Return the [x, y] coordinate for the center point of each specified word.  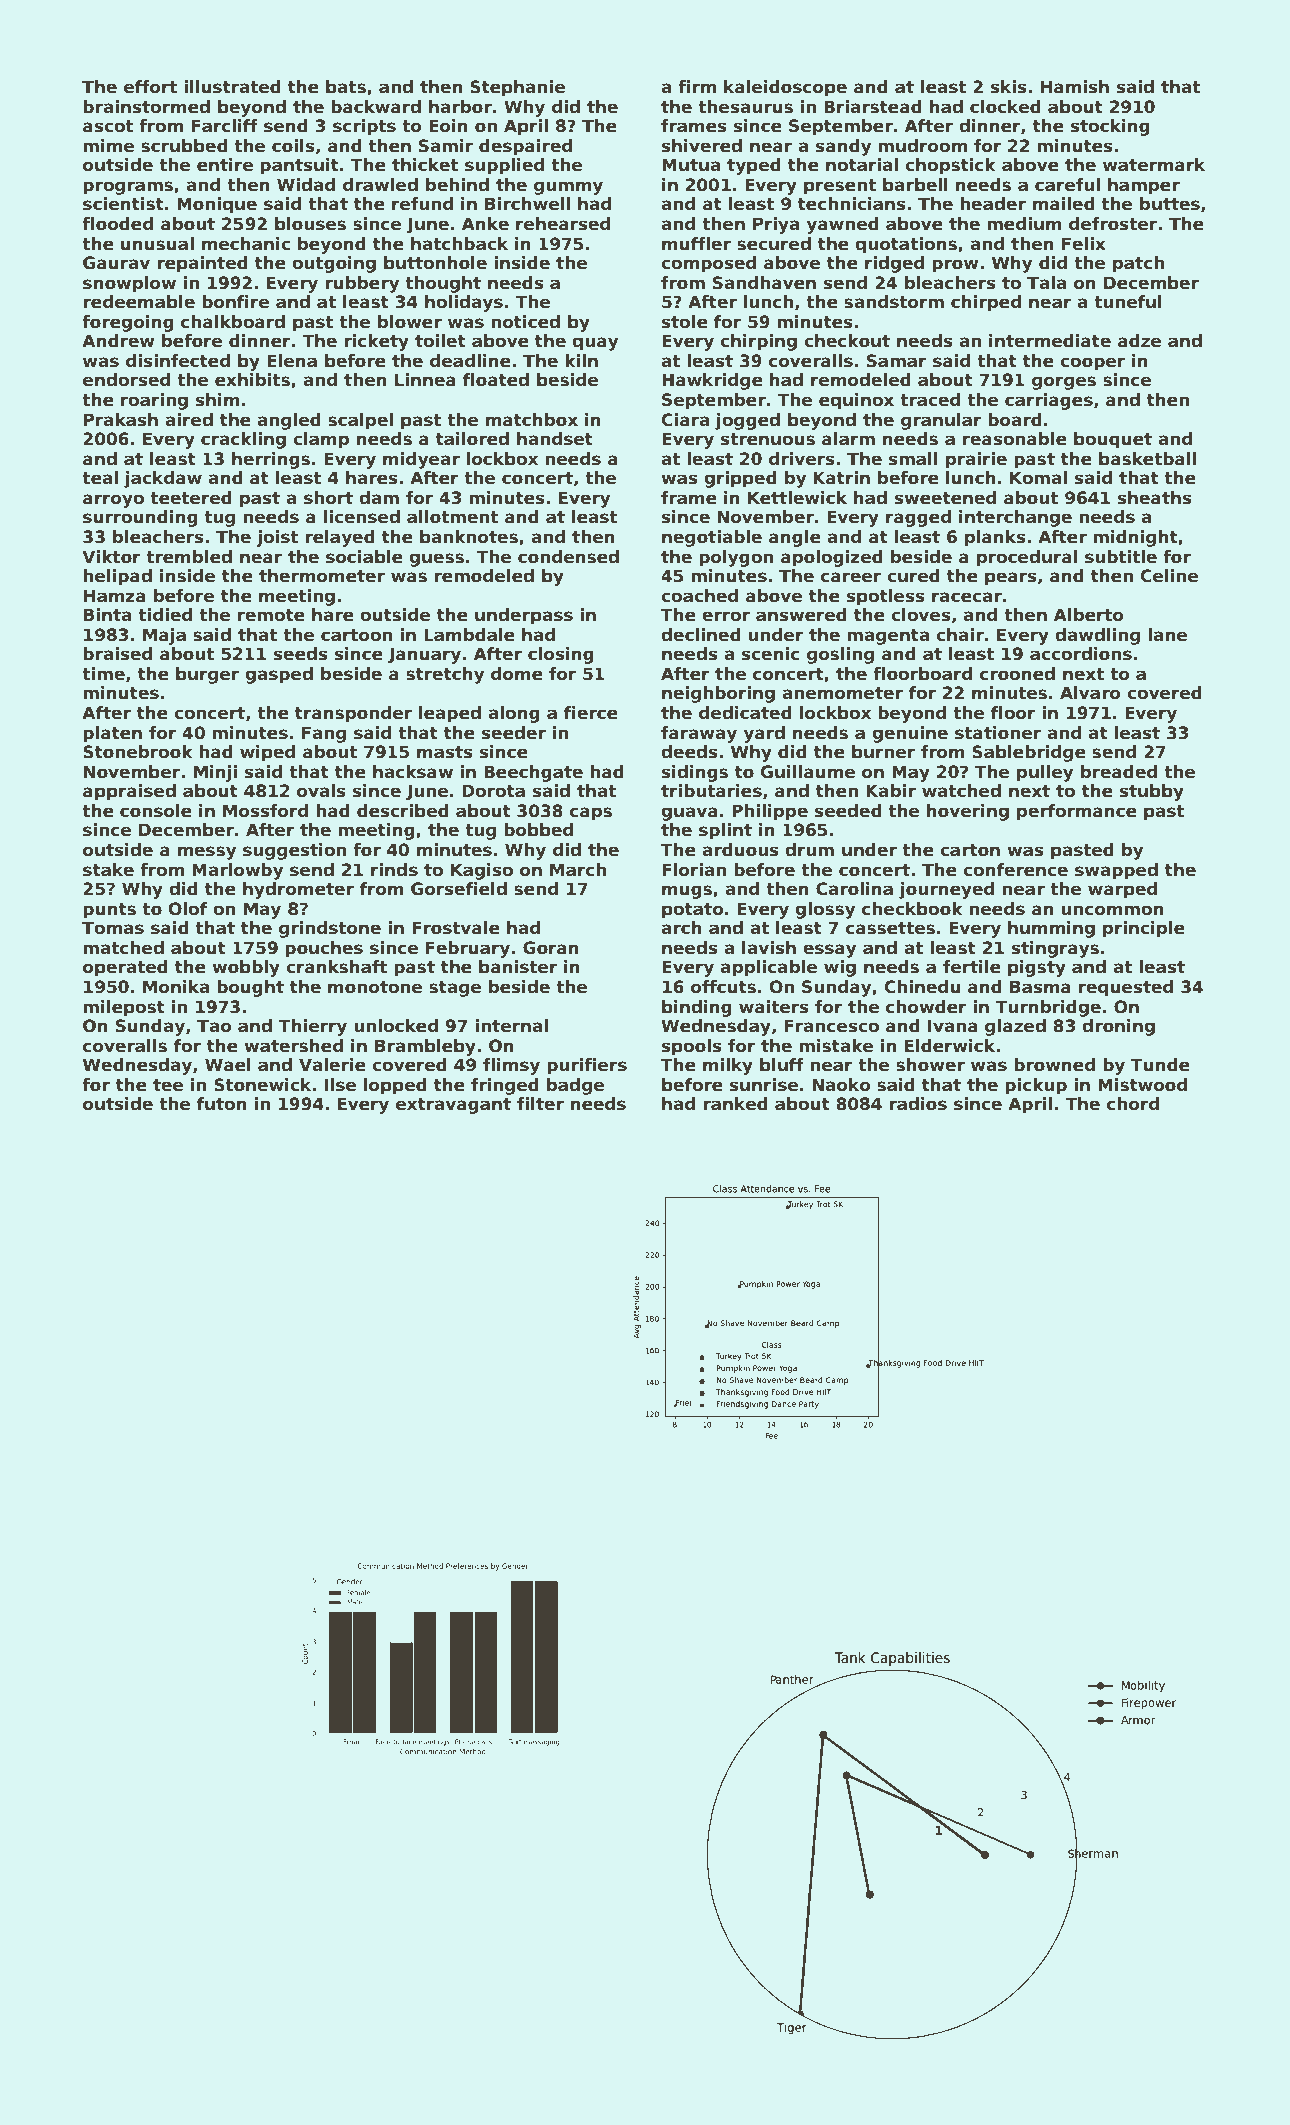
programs [128, 188]
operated [125, 968]
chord [1133, 1104]
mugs [687, 892]
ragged [918, 518]
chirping [758, 342]
